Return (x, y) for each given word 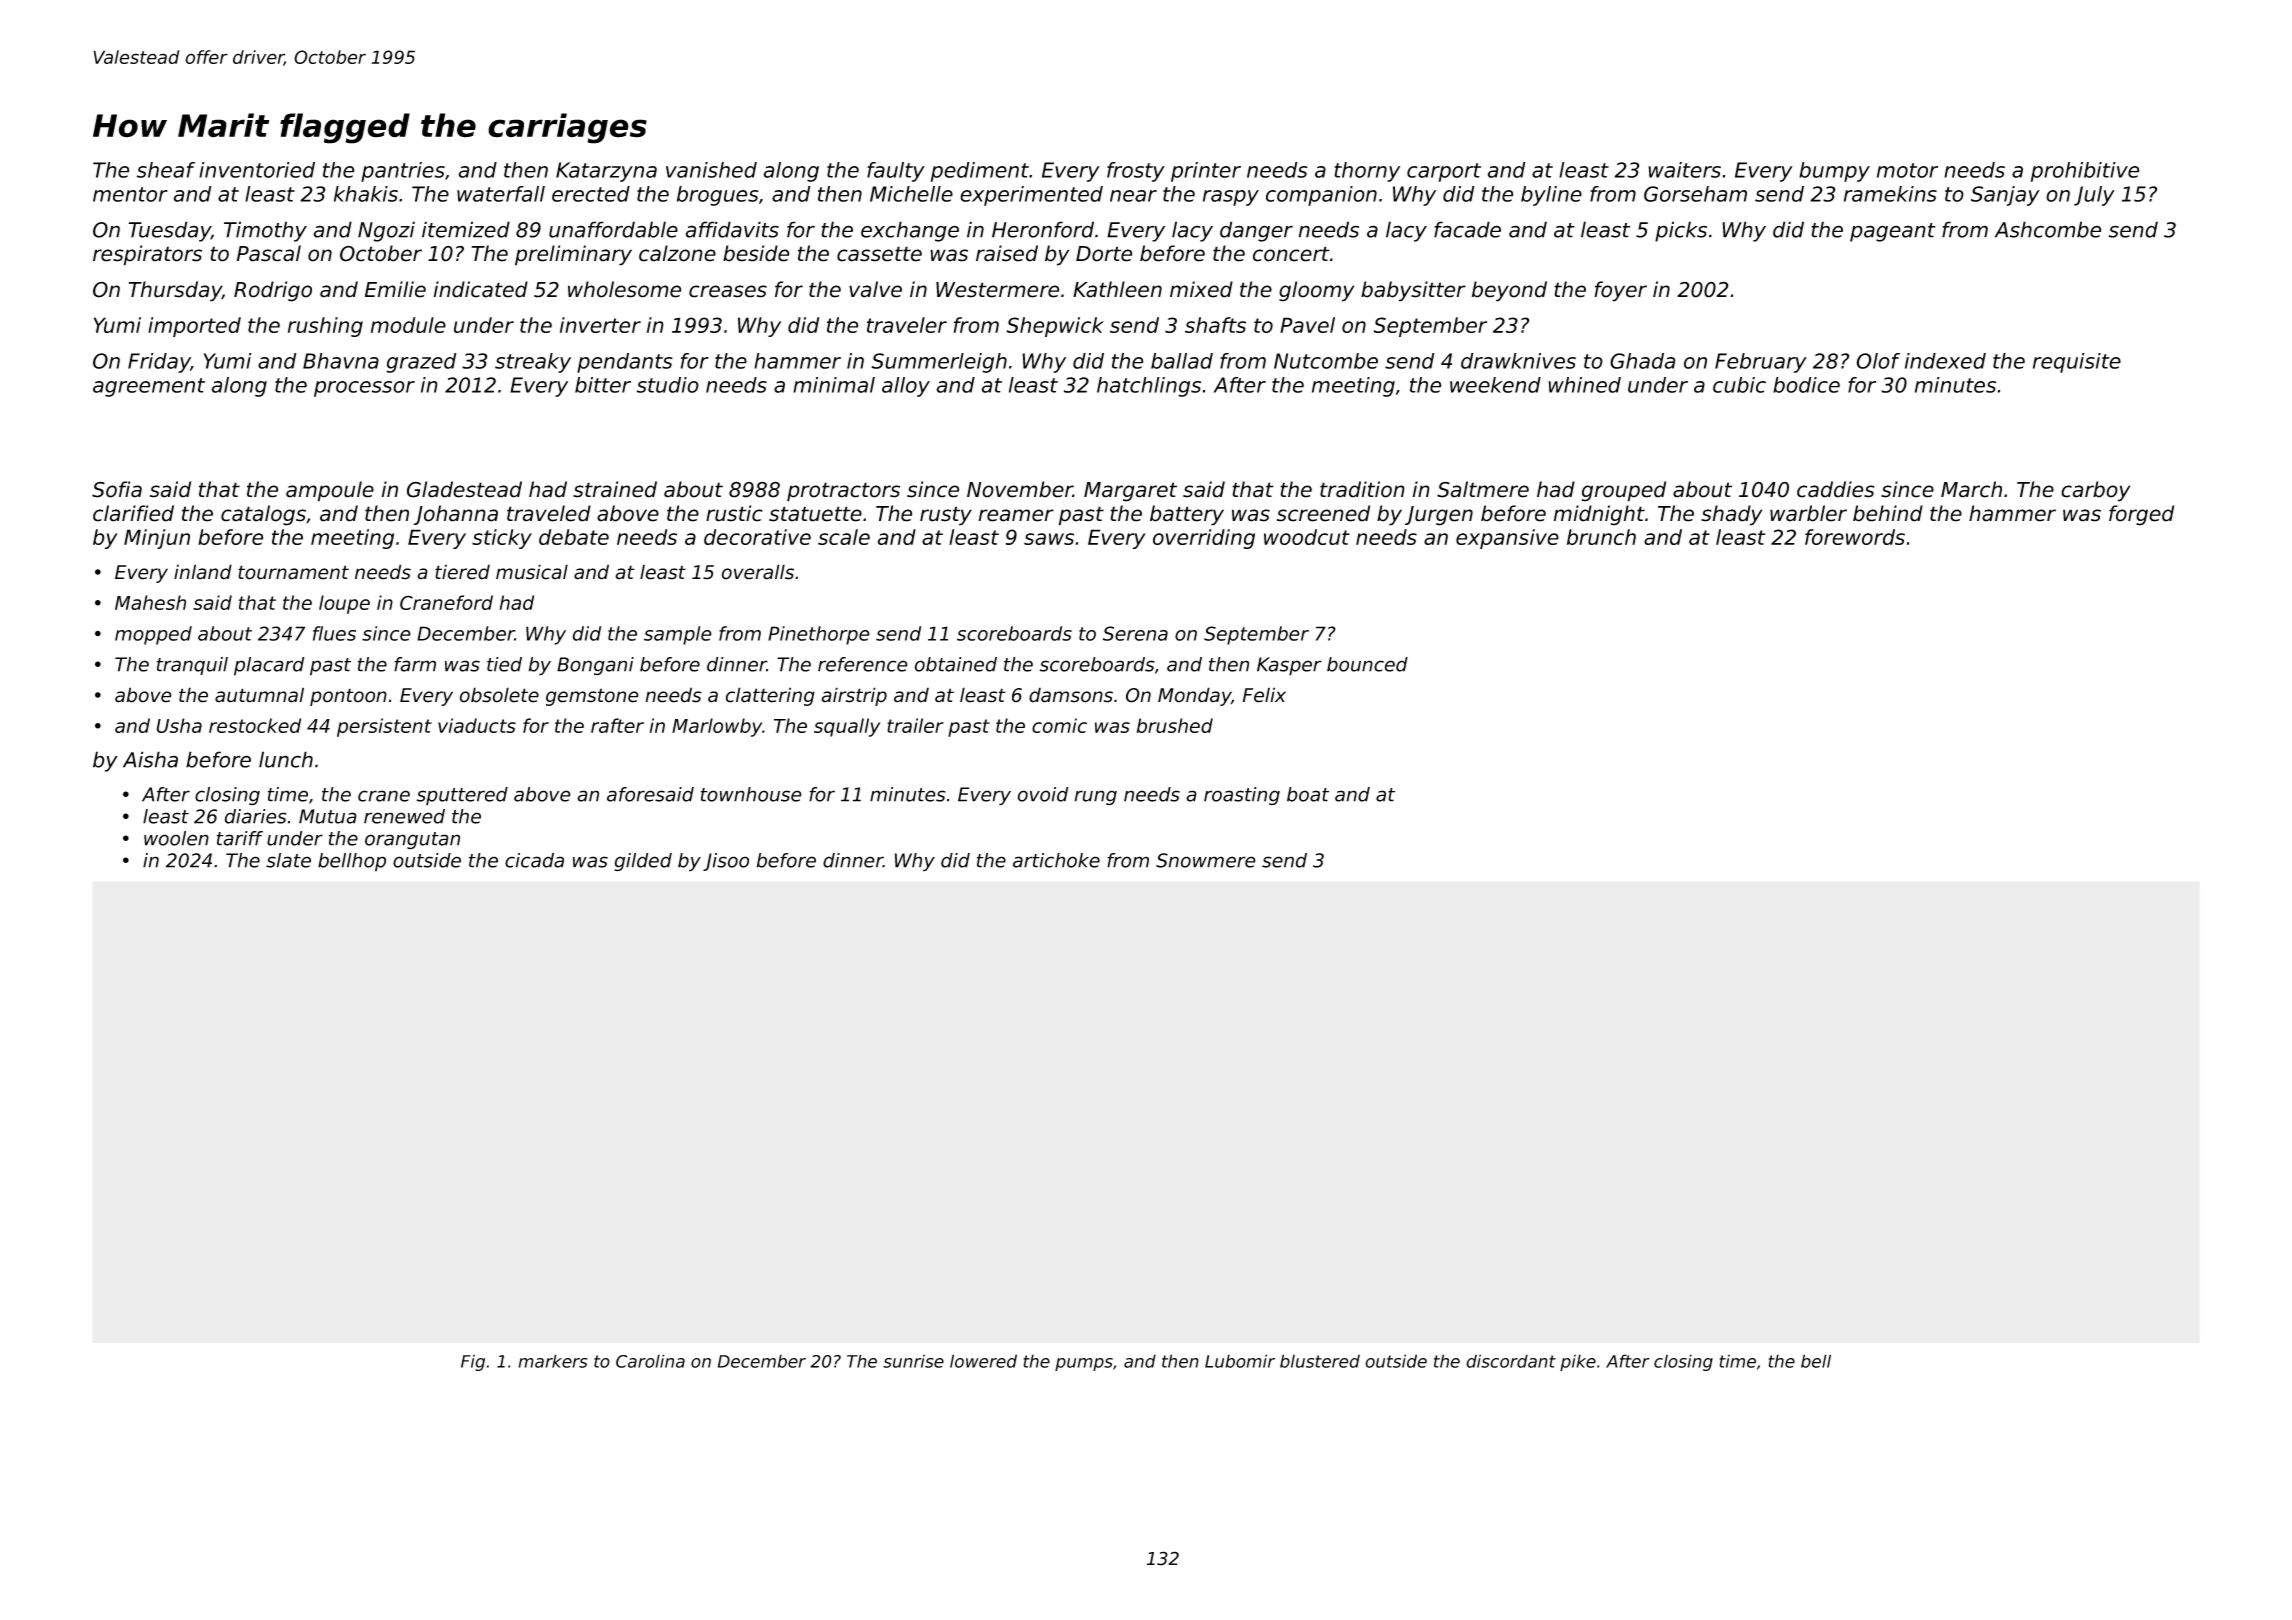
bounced (1367, 664)
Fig (473, 1363)
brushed (1175, 725)
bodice (1806, 385)
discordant (1511, 1361)
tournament (293, 572)
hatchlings (1149, 387)
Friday (159, 363)
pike (1578, 1362)
